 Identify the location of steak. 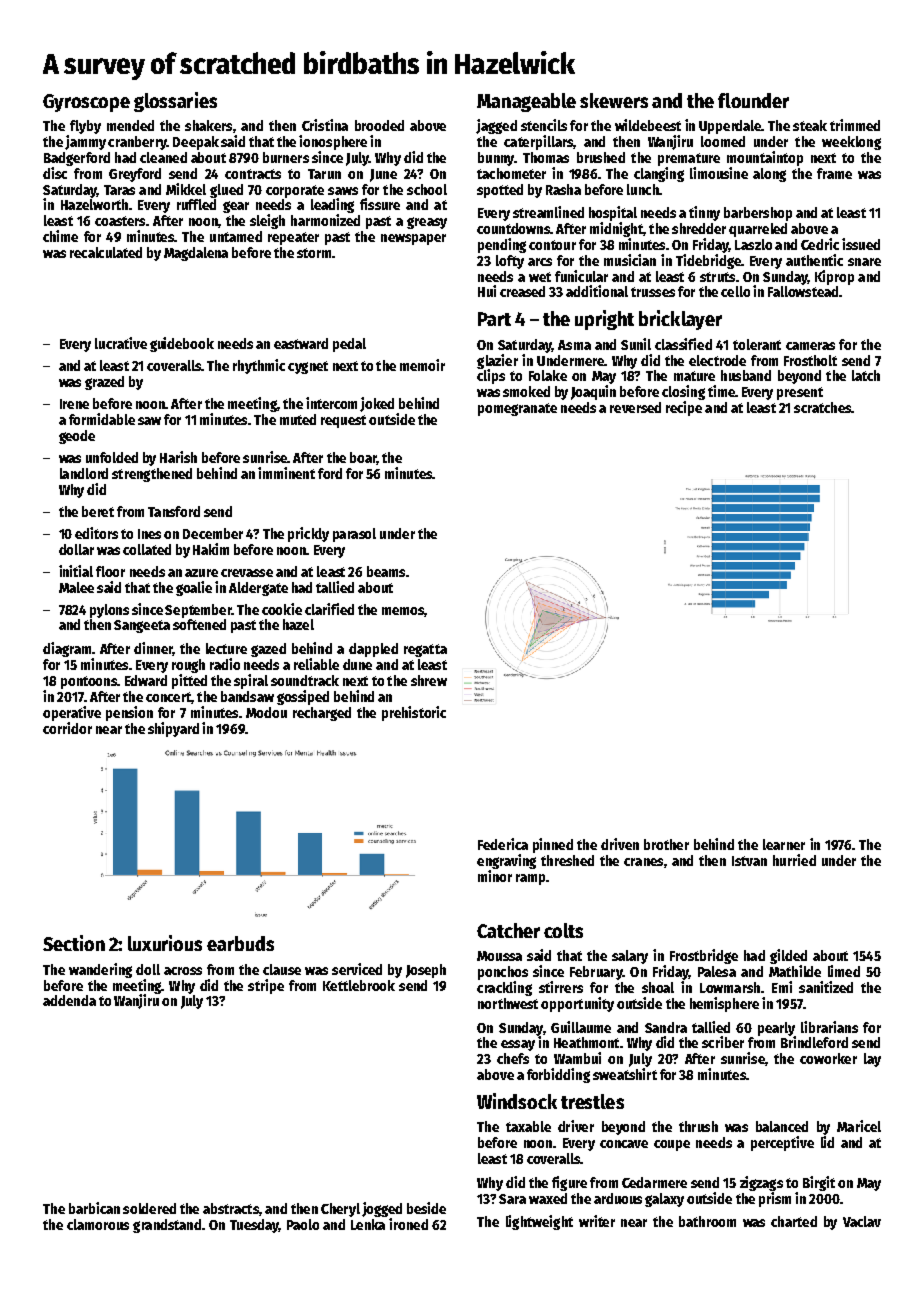
(810, 125).
